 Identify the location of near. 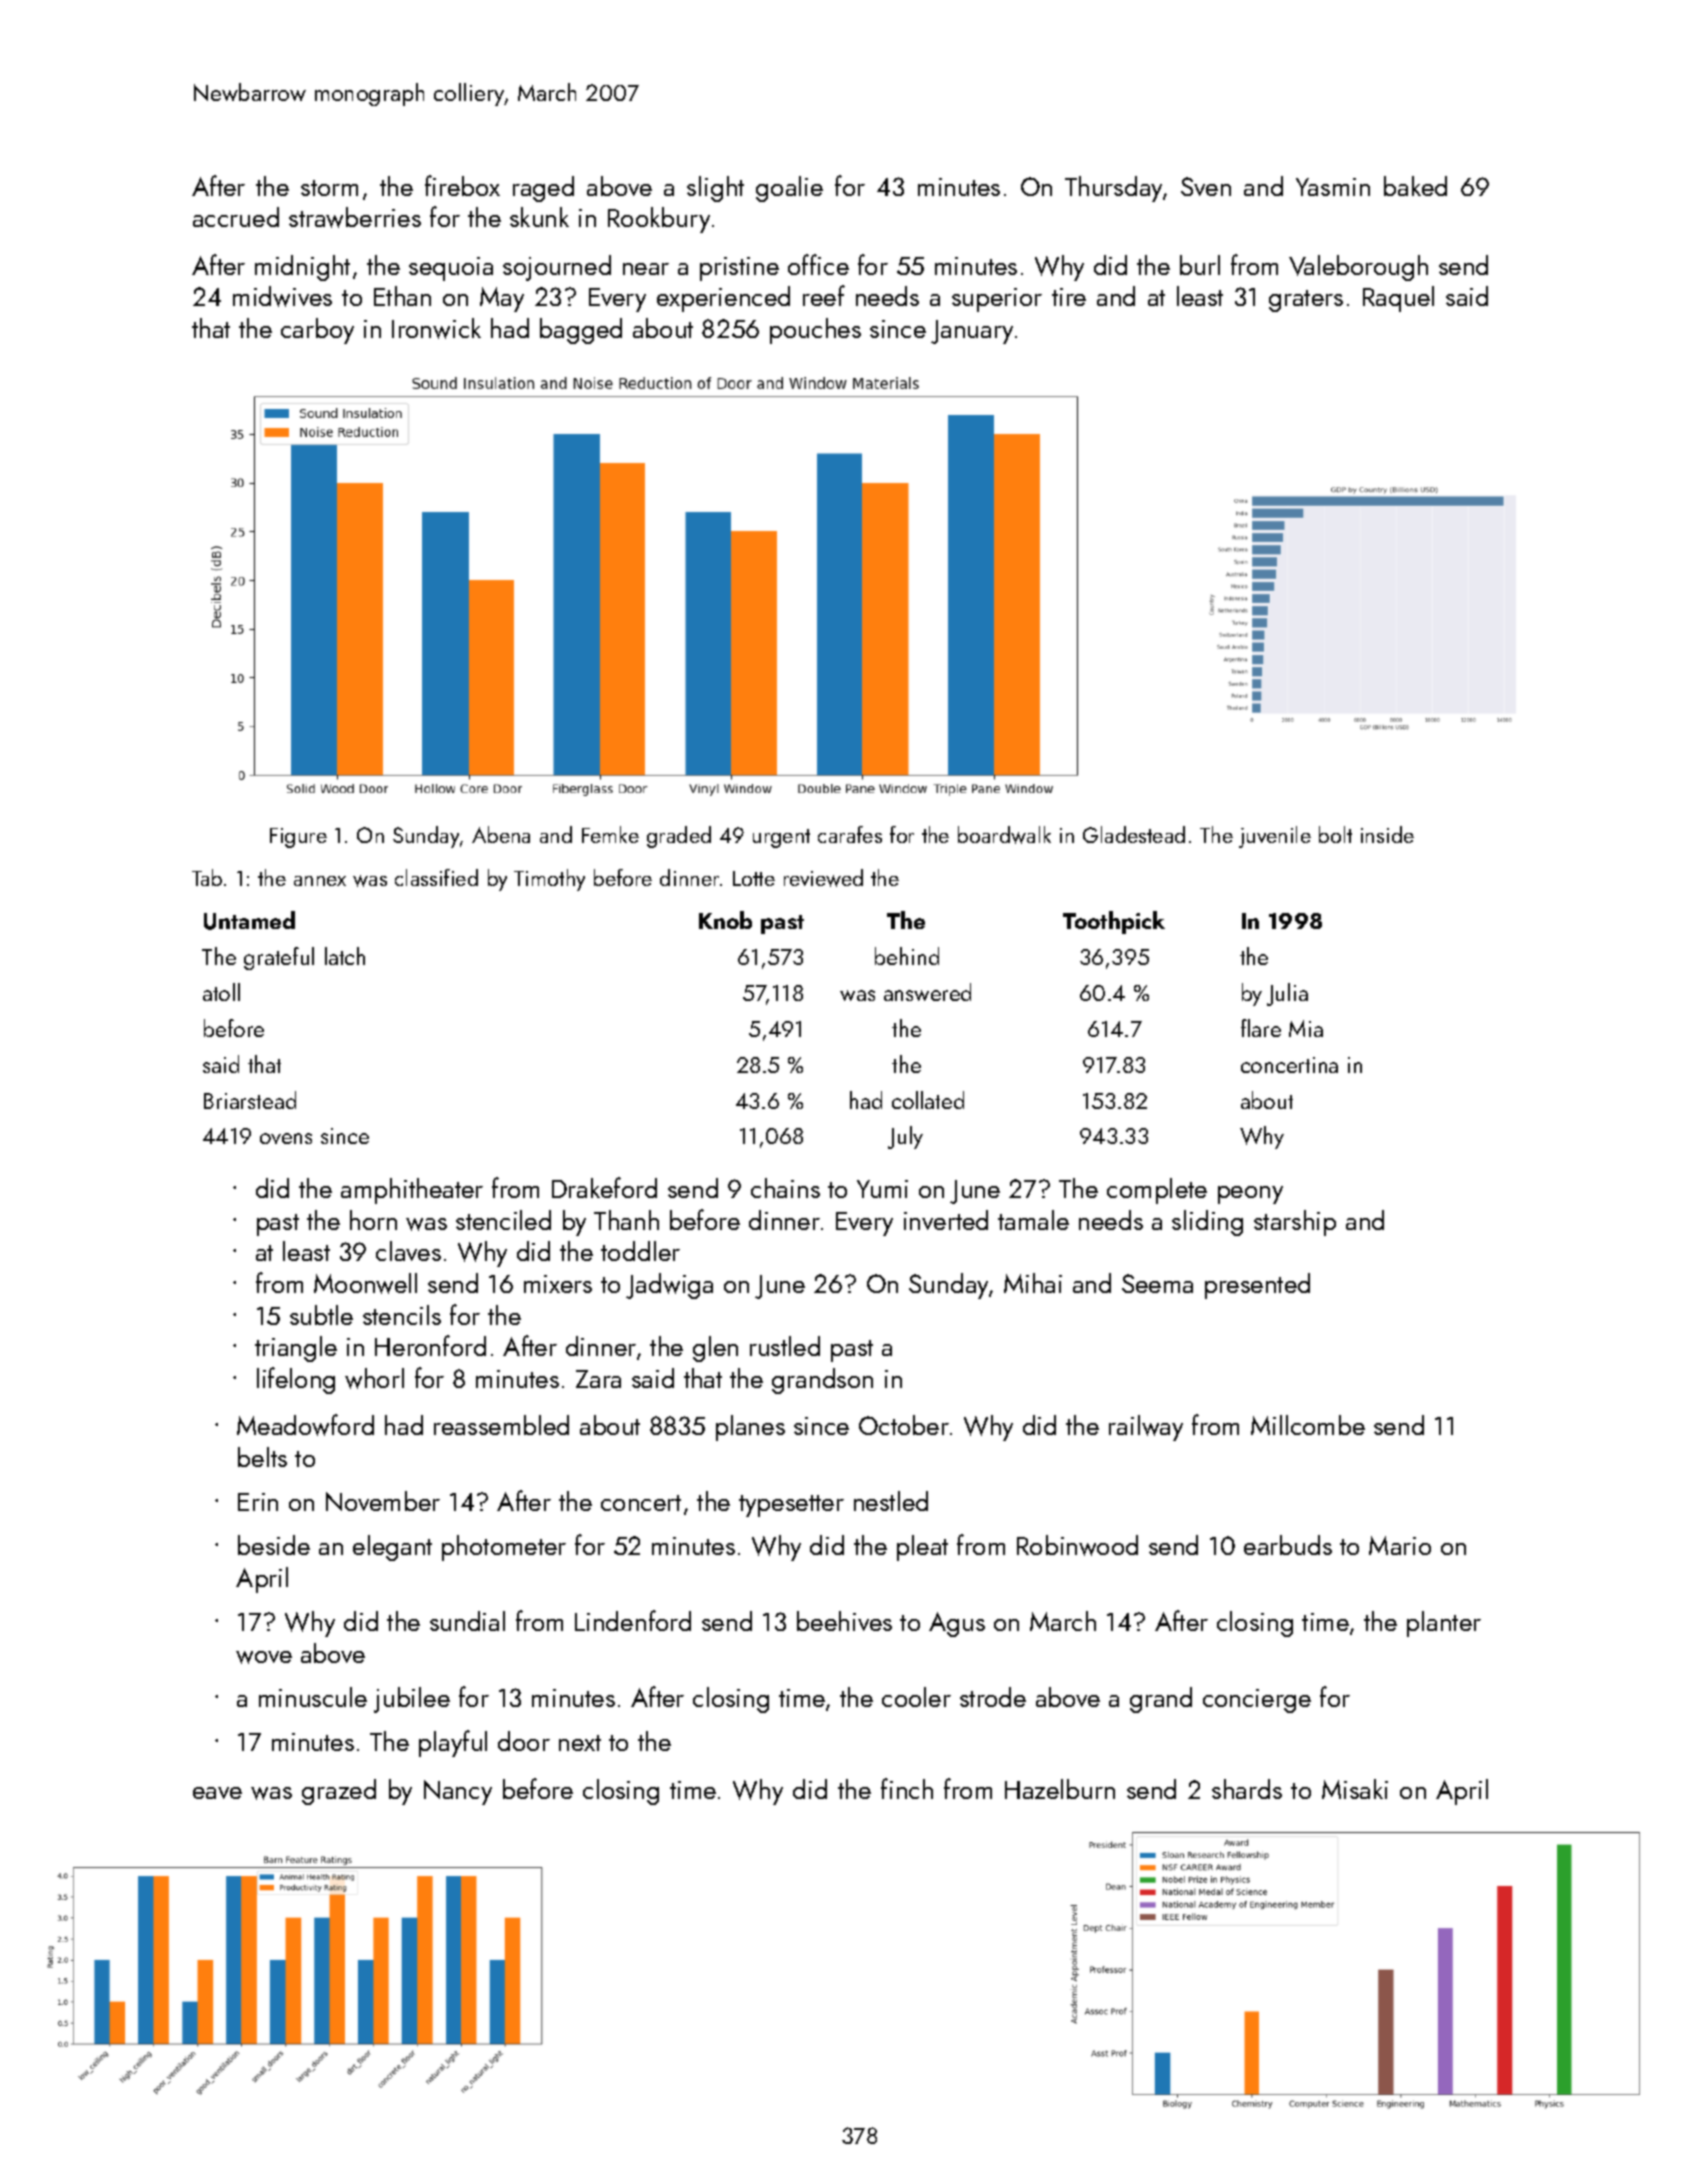
(646, 269).
